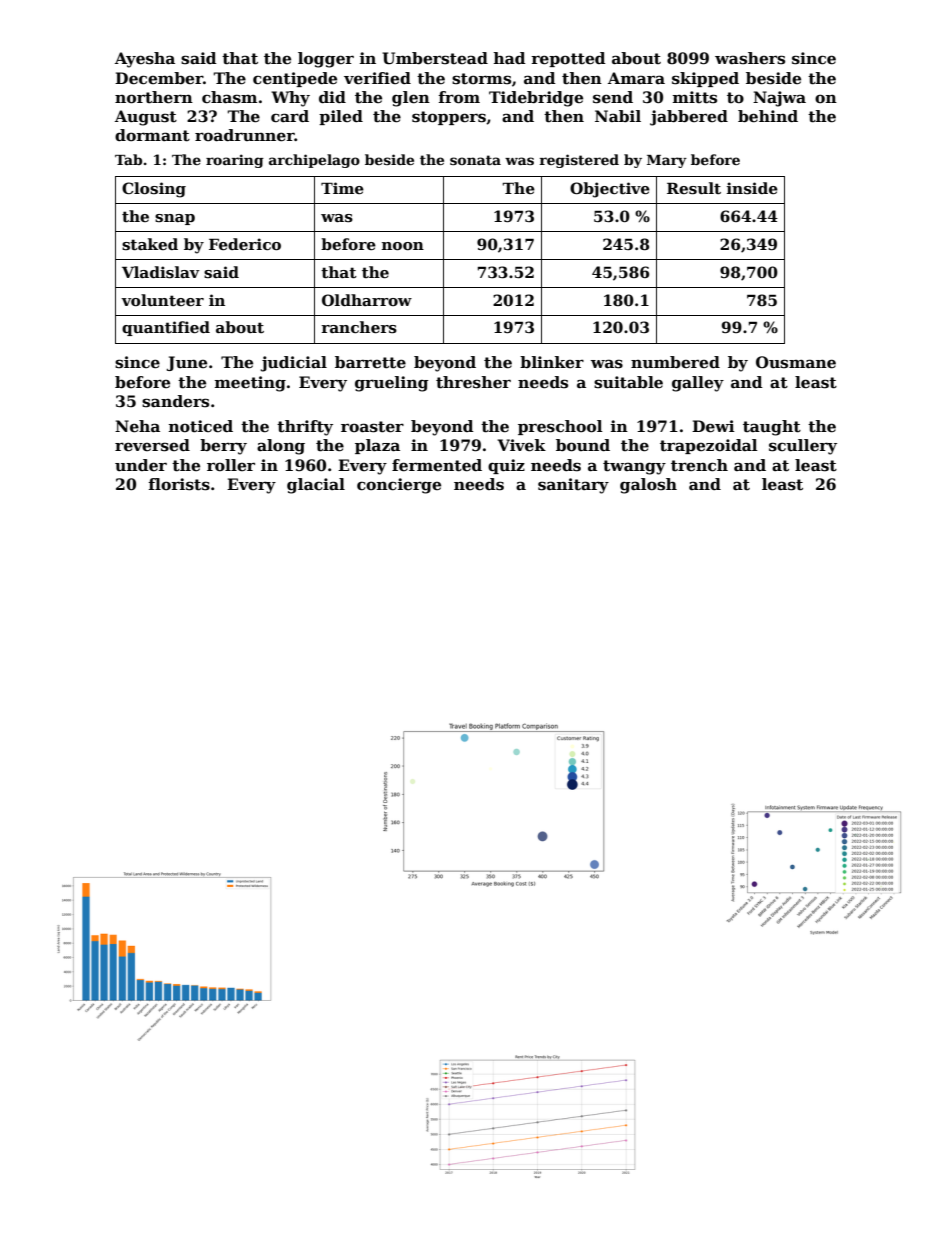  What do you see at coordinates (150, 244) in the screenshot?
I see `staked` at bounding box center [150, 244].
